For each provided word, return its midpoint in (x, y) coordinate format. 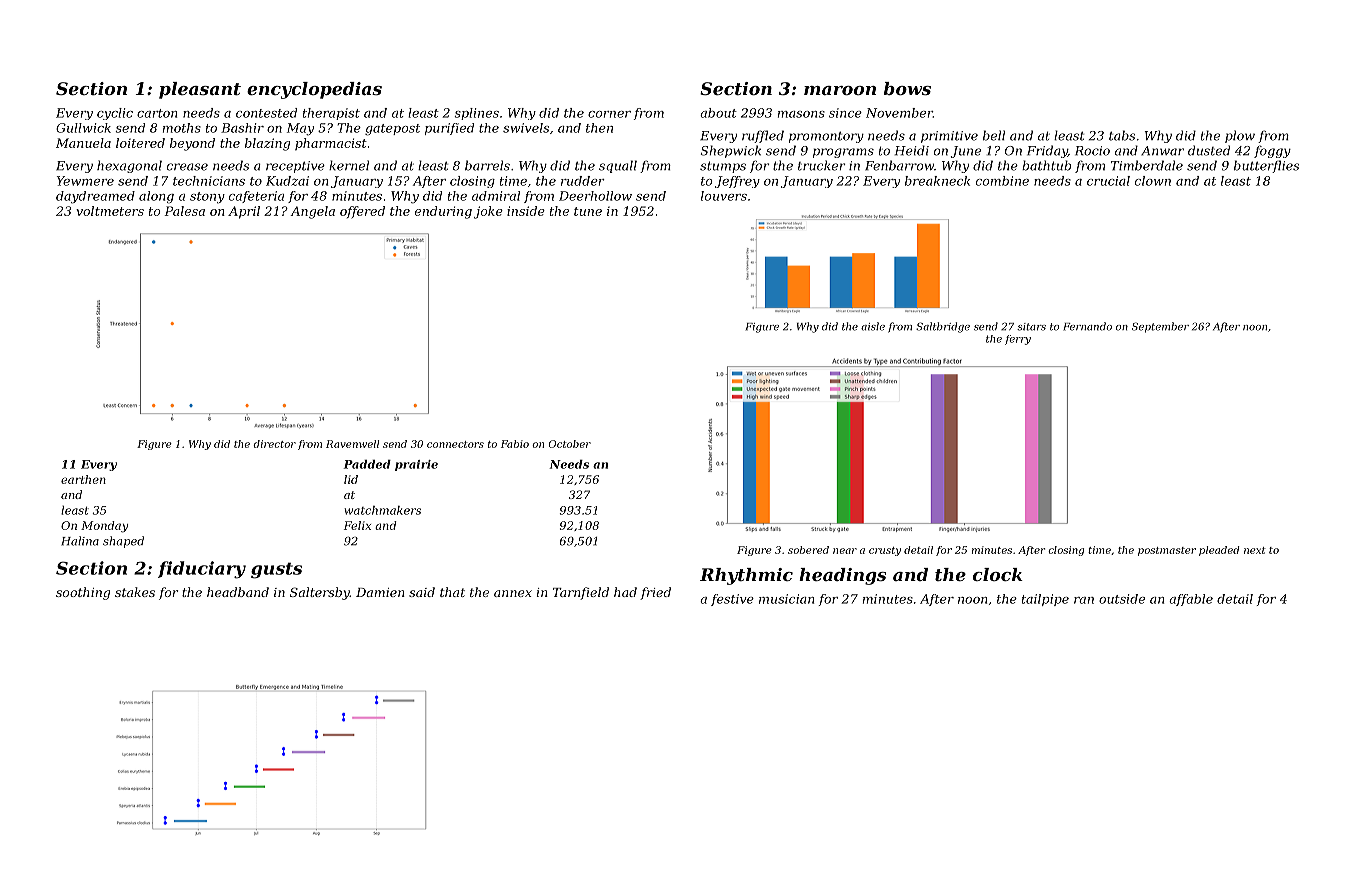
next (1255, 550)
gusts (276, 570)
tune (588, 211)
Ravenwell (352, 444)
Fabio (515, 444)
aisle (873, 326)
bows (907, 88)
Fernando (1087, 326)
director (274, 444)
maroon (840, 90)
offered (362, 212)
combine (1002, 181)
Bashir (242, 128)
